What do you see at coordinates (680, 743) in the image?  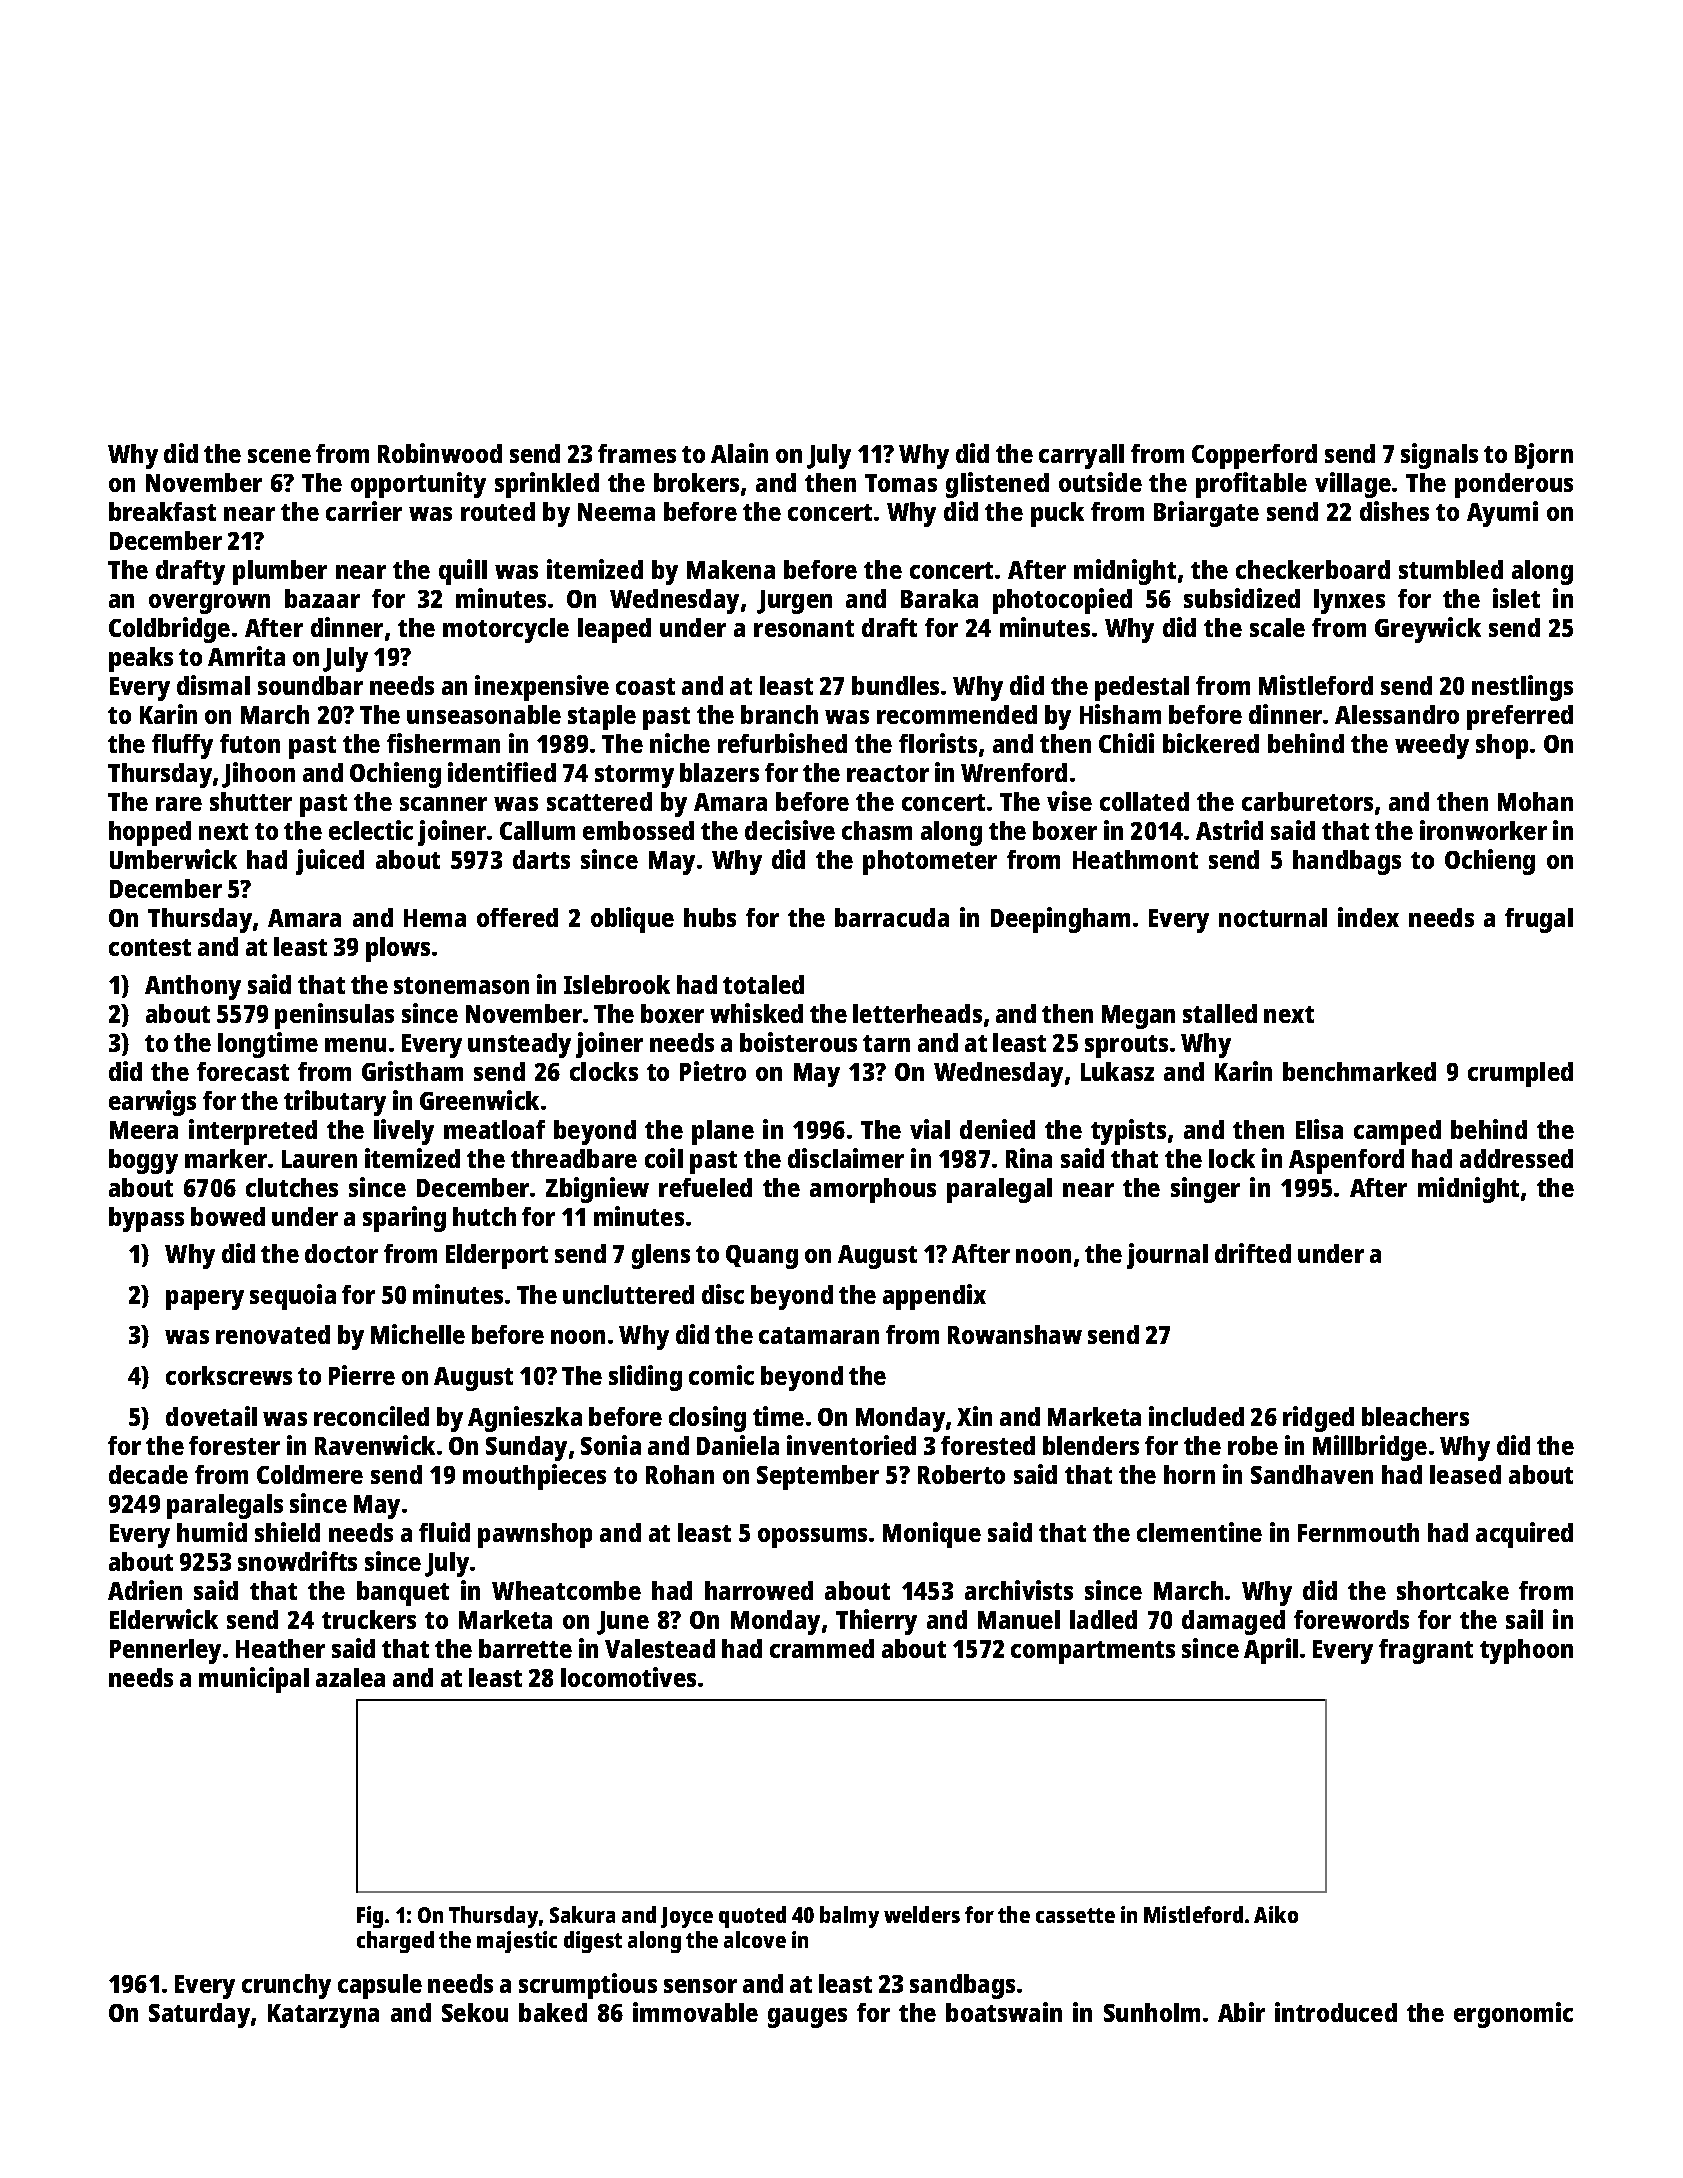 I see `niche` at bounding box center [680, 743].
